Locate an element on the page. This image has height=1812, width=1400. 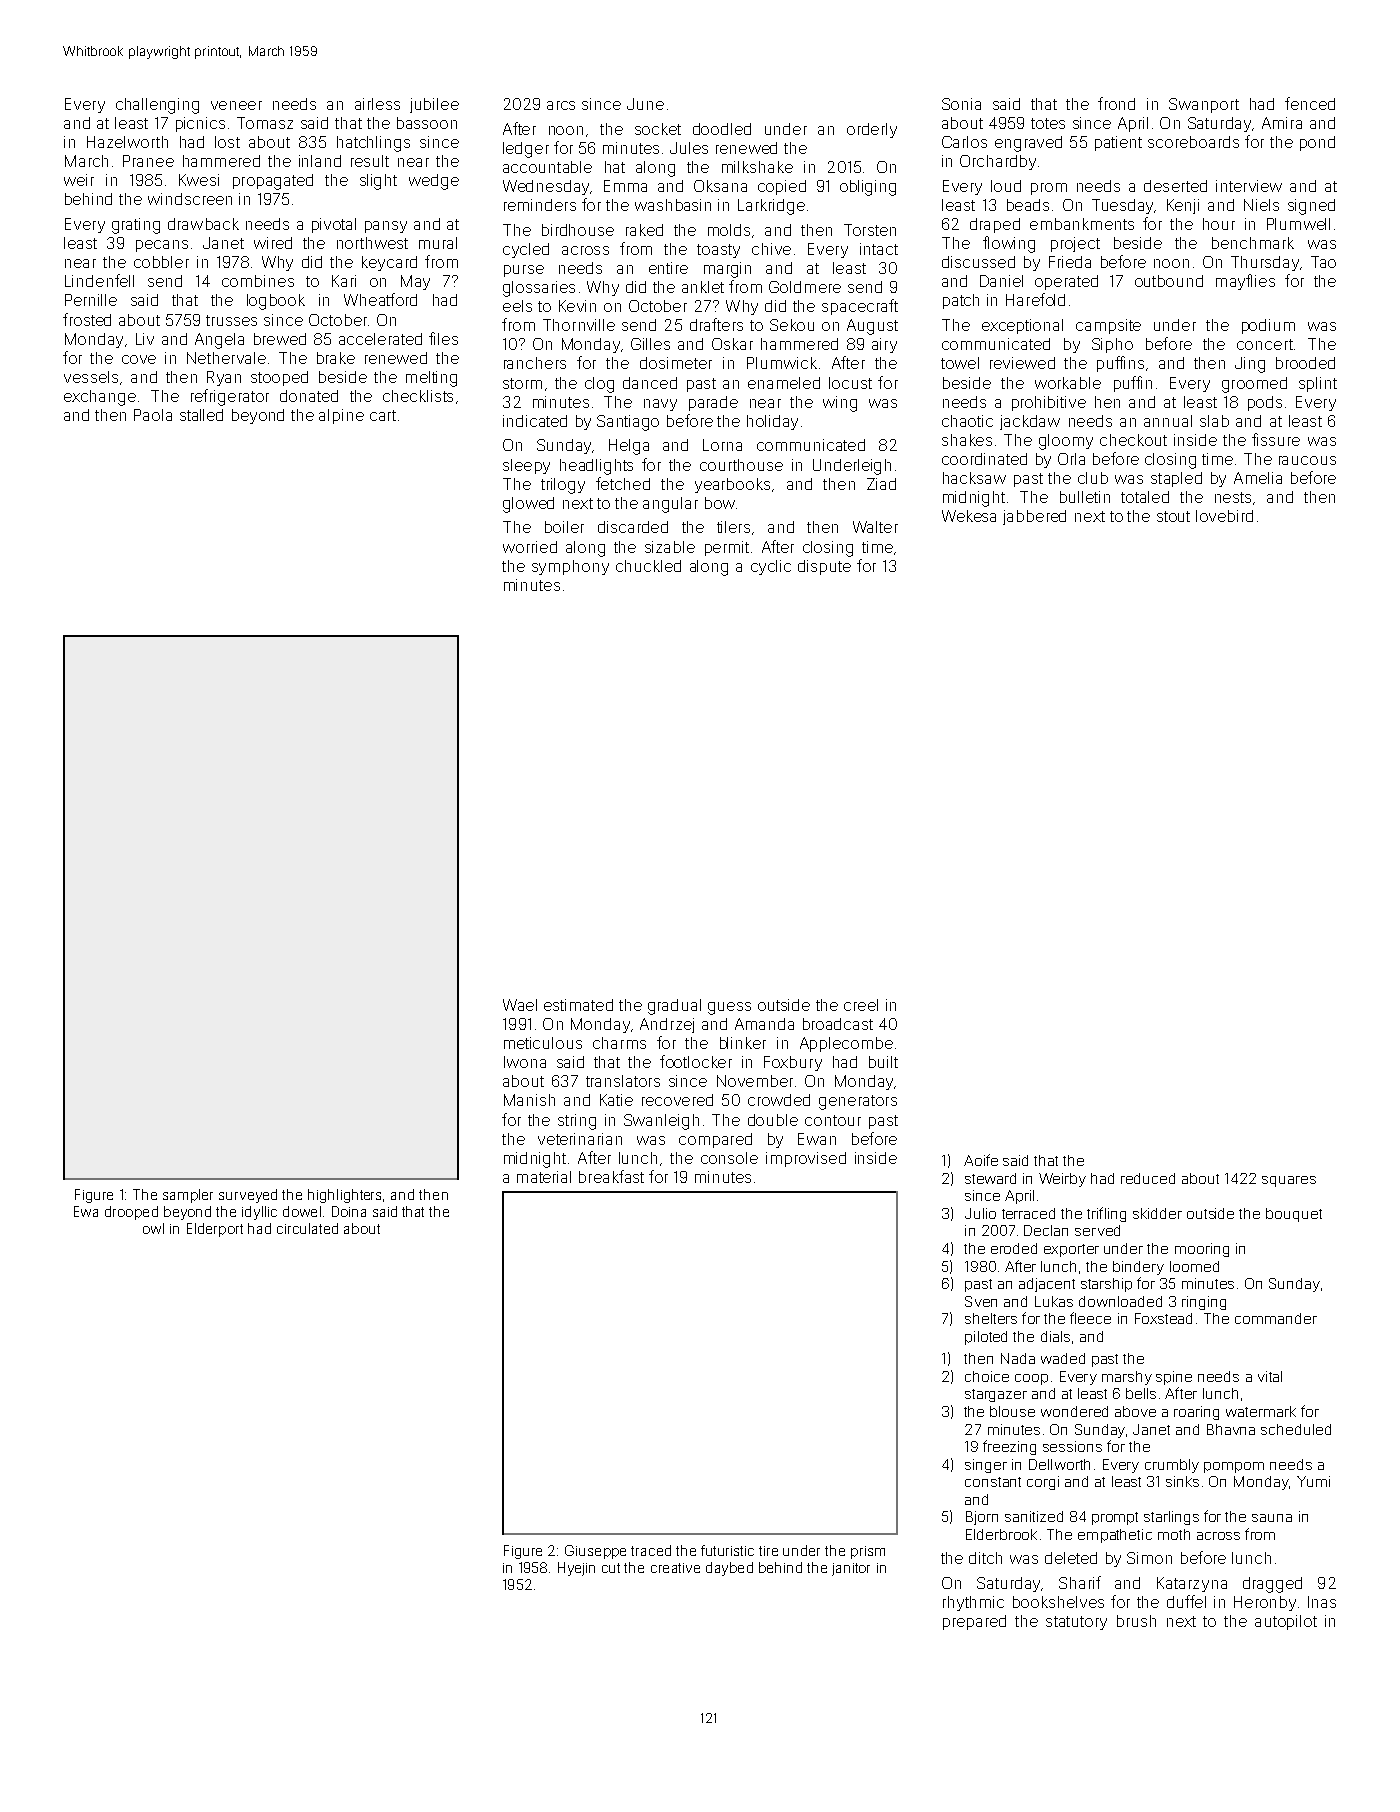
Hyejin is located at coordinates (576, 1569).
